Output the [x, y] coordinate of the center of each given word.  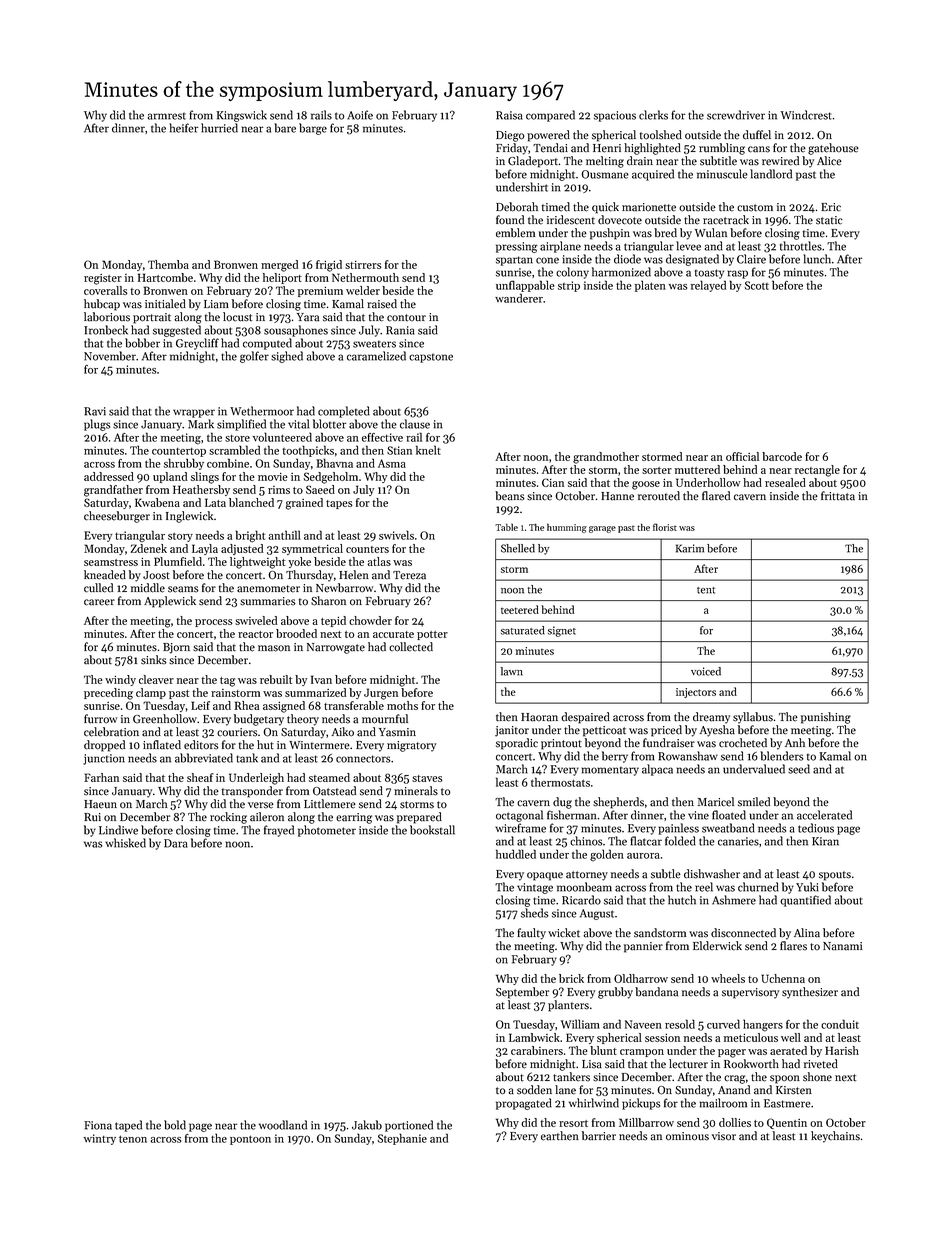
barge [313, 129]
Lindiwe [118, 830]
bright [250, 536]
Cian [553, 482]
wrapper [194, 413]
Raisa [509, 115]
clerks [653, 115]
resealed [785, 482]
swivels [396, 535]
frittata [838, 496]
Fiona [98, 1125]
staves [427, 778]
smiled [754, 802]
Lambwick [534, 1037]
